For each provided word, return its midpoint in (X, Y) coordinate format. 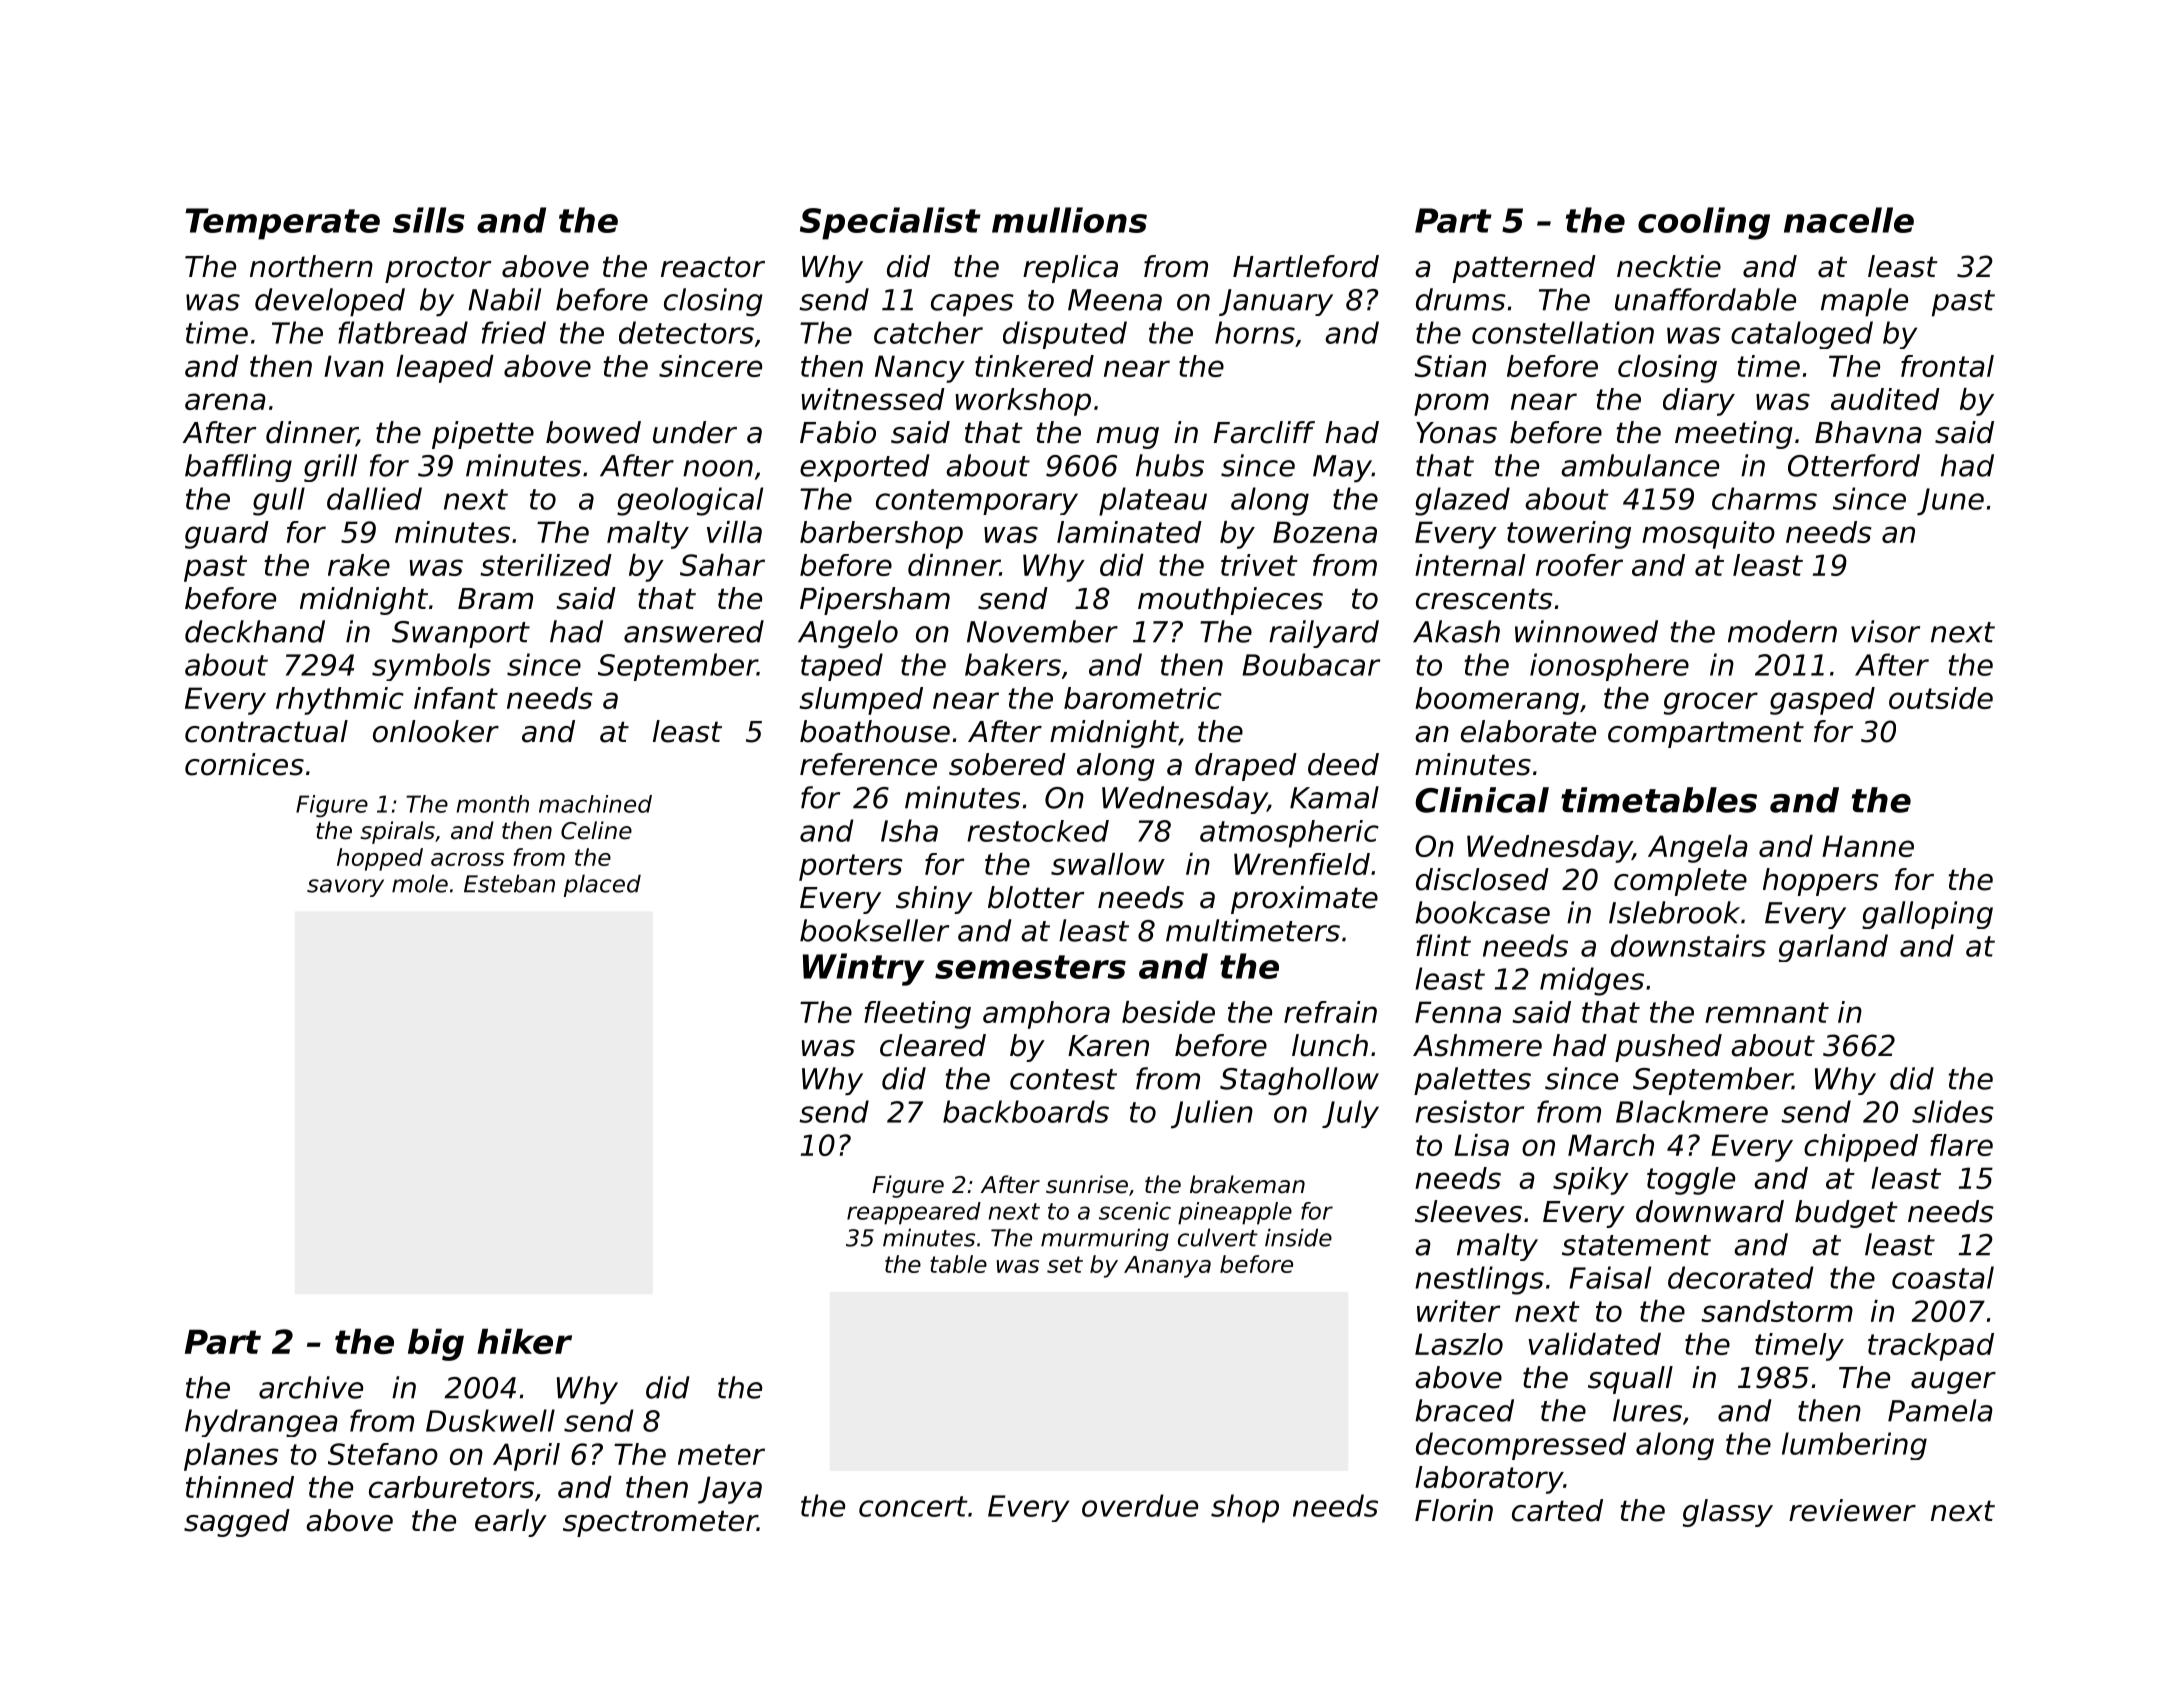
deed (1343, 764)
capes (972, 305)
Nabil (504, 299)
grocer (1711, 703)
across (467, 859)
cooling (1704, 223)
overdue (1140, 1505)
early (511, 1523)
